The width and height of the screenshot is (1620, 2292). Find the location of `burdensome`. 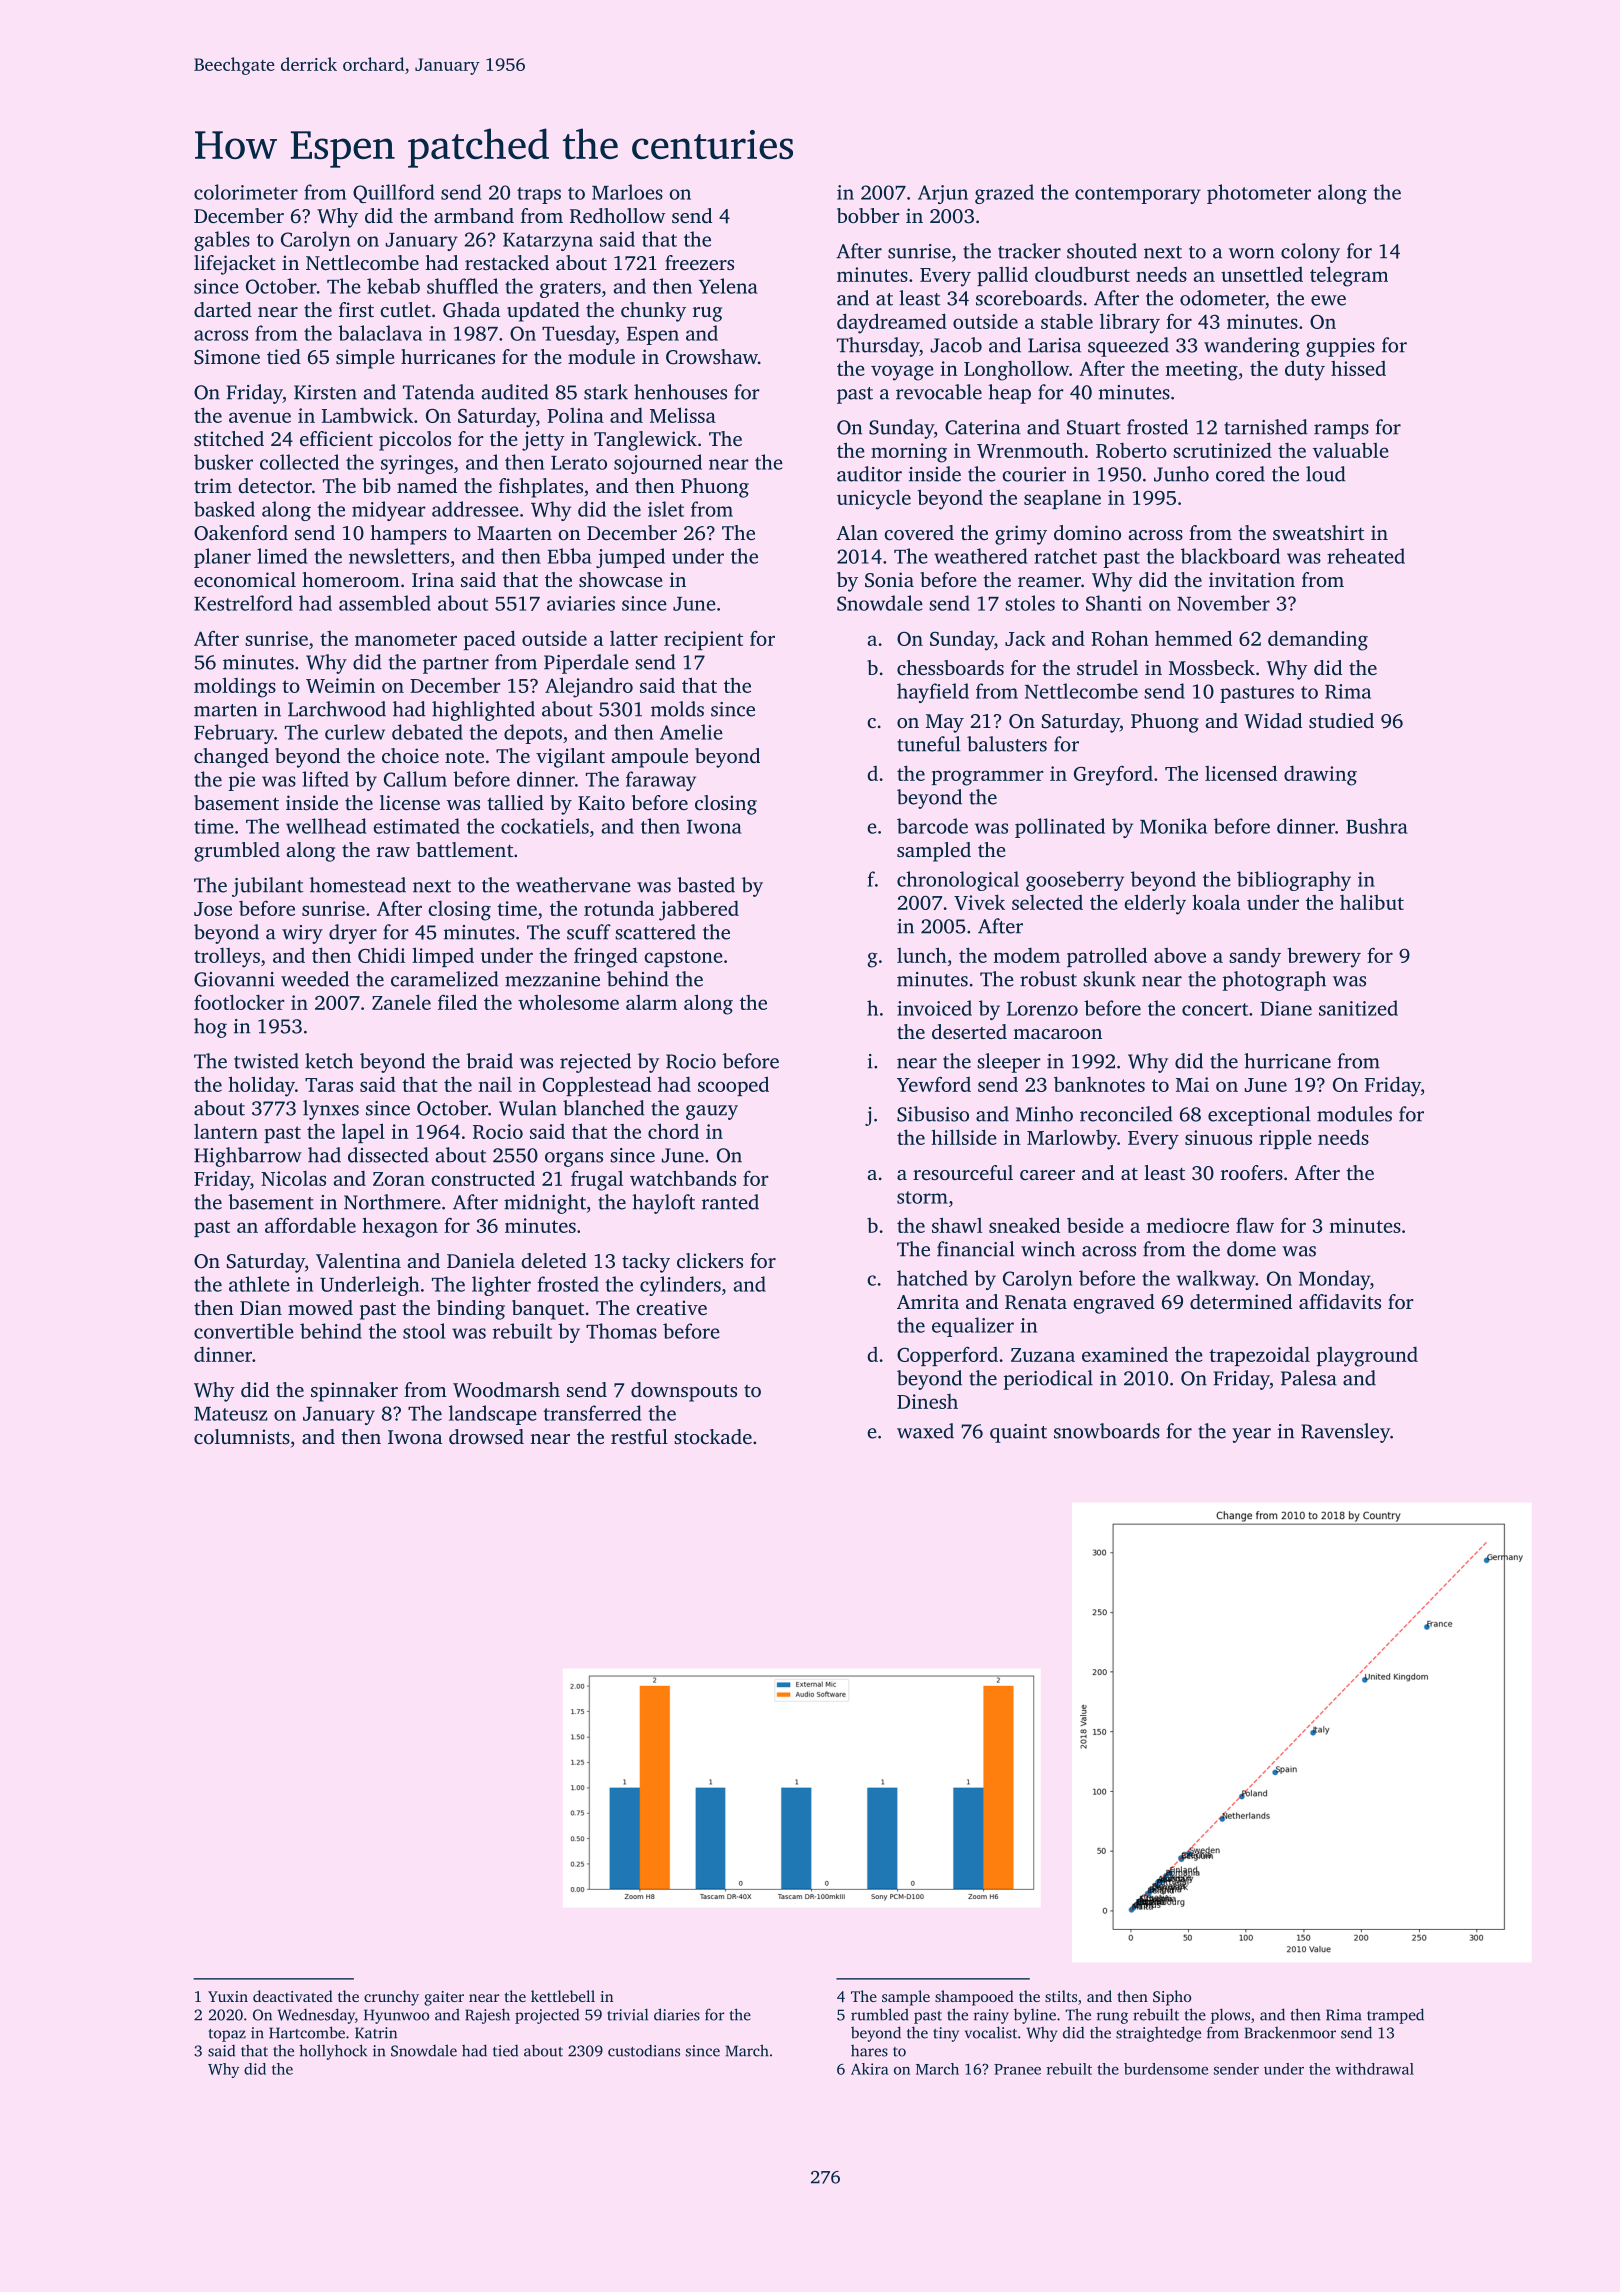

burdensome is located at coordinates (1166, 2069).
